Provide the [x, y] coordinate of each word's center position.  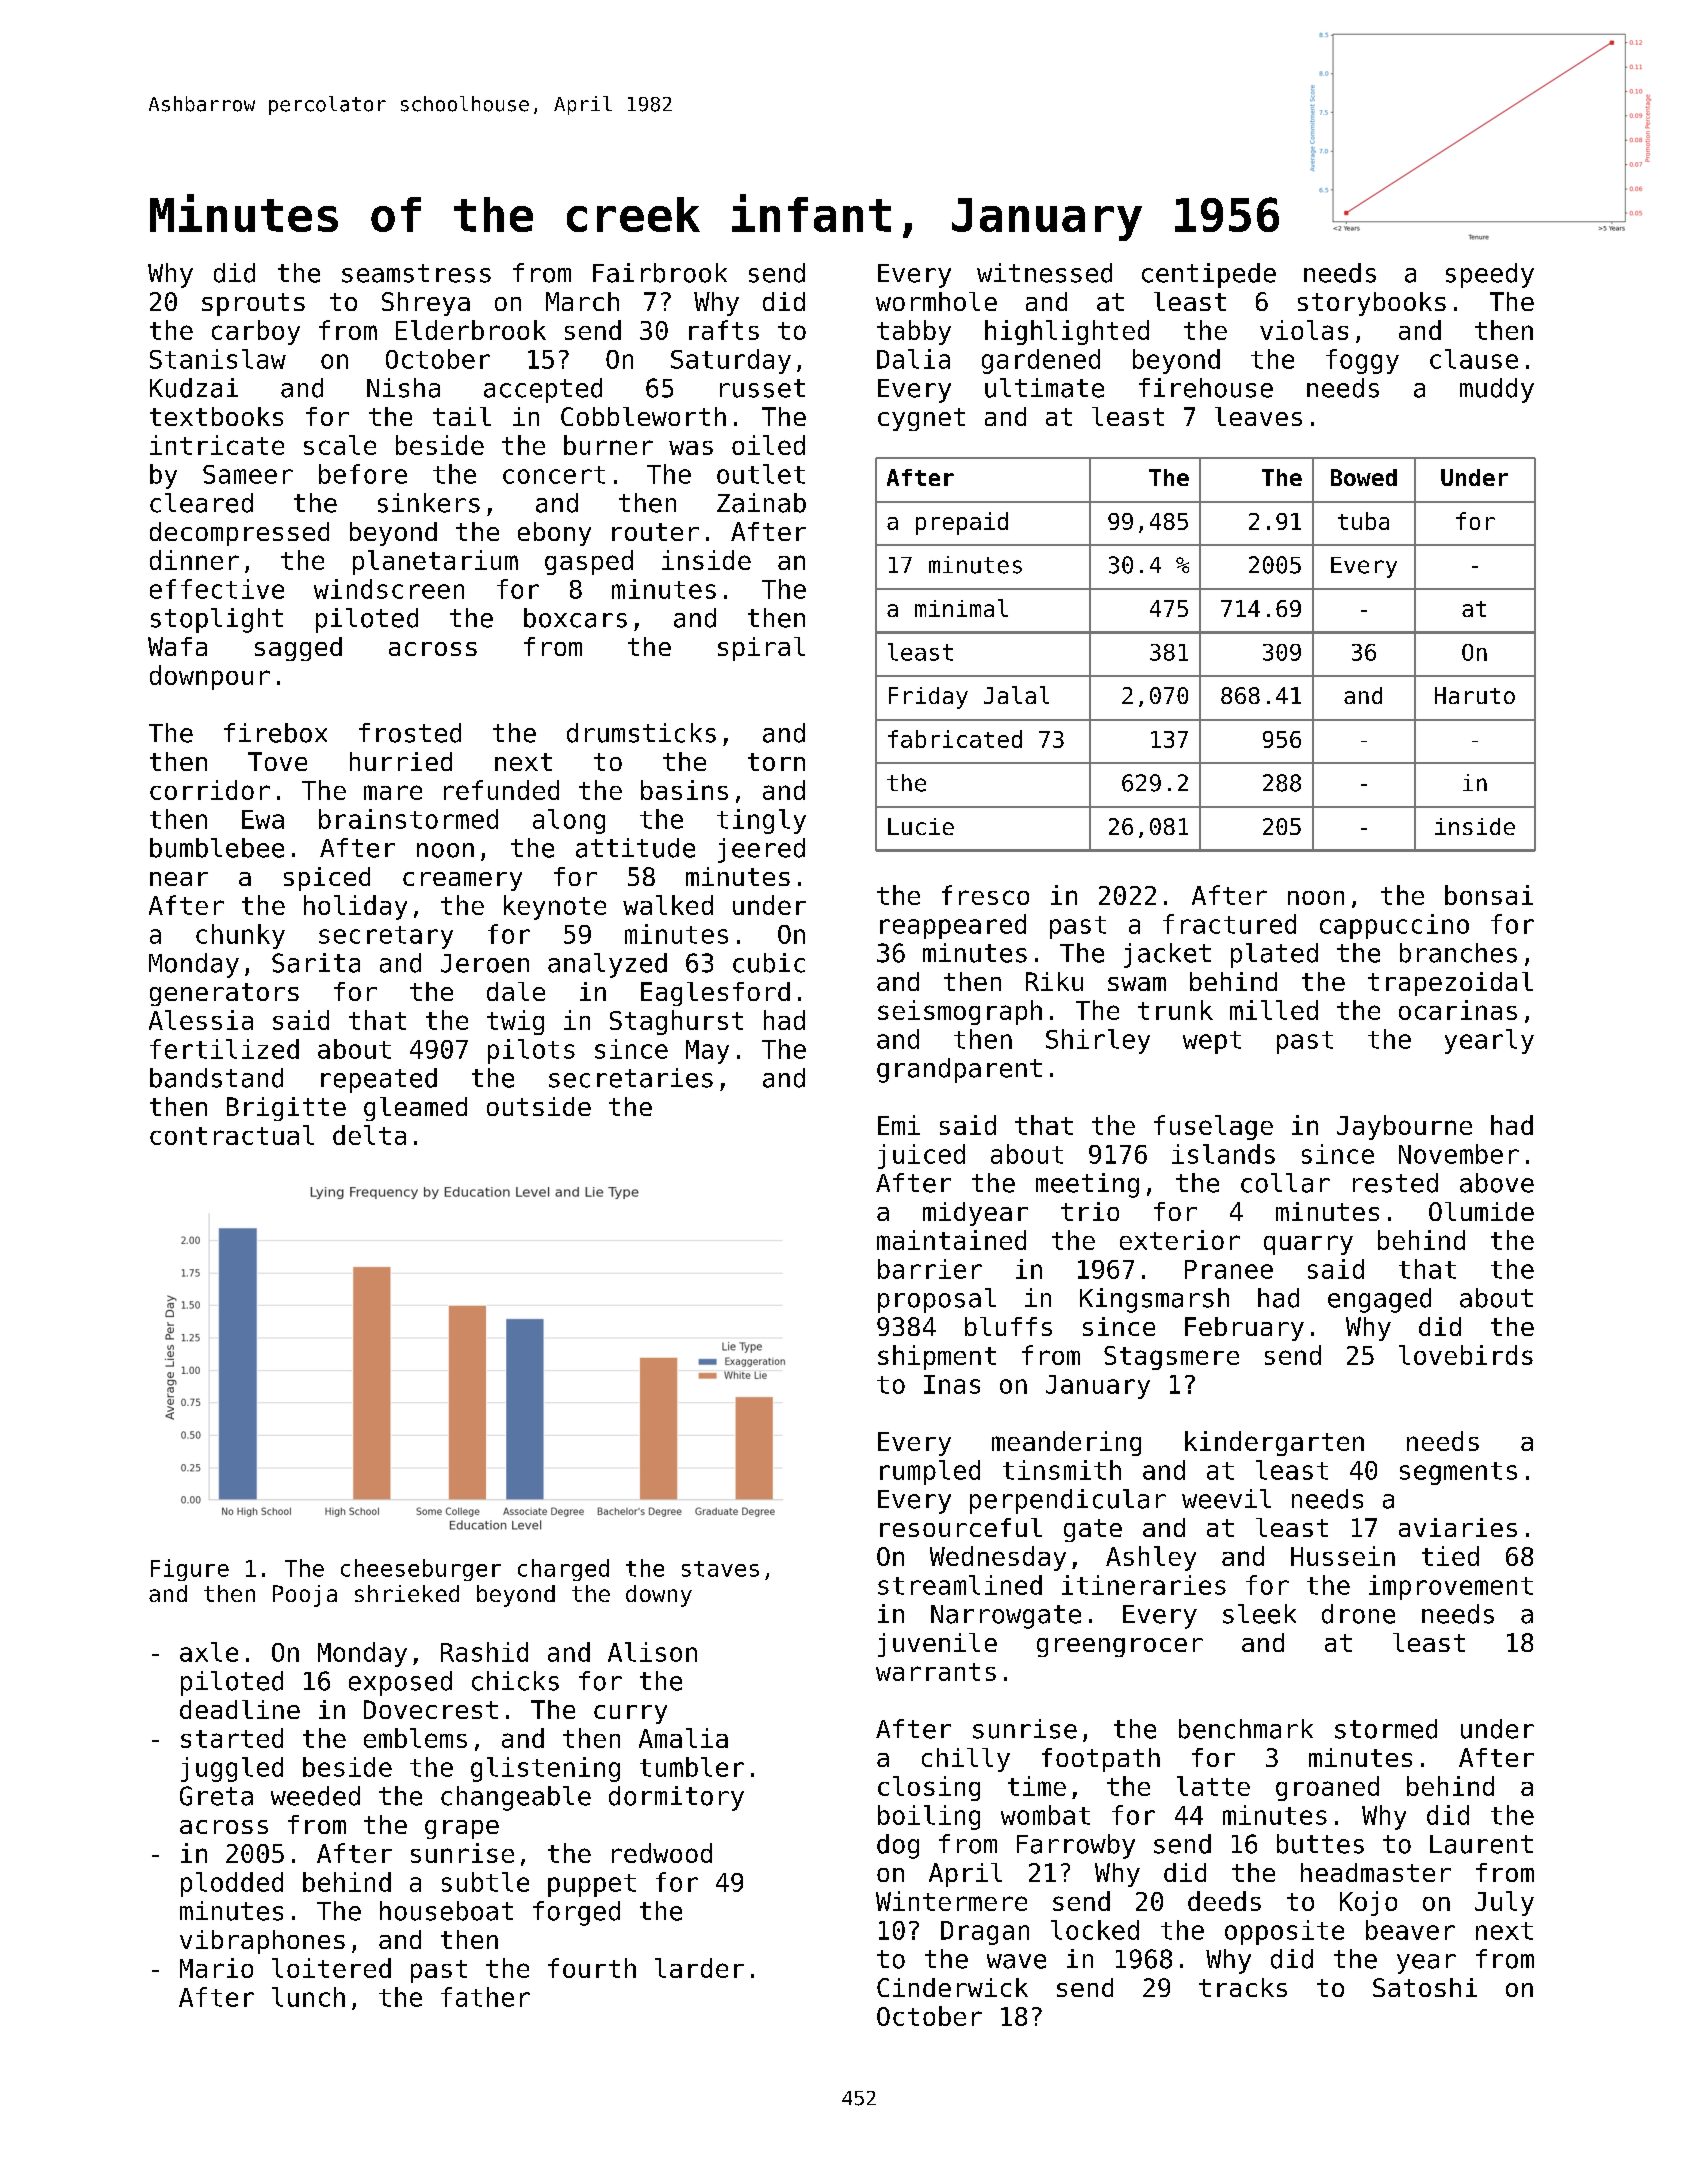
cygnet [921, 419]
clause [1474, 359]
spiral [761, 649]
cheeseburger [421, 1570]
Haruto [1475, 695]
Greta [216, 1796]
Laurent [1481, 1844]
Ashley [1151, 1558]
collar [1285, 1183]
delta [369, 1135]
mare [393, 792]
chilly [966, 1760]
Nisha [403, 388]
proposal [937, 1300]
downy [659, 1596]
